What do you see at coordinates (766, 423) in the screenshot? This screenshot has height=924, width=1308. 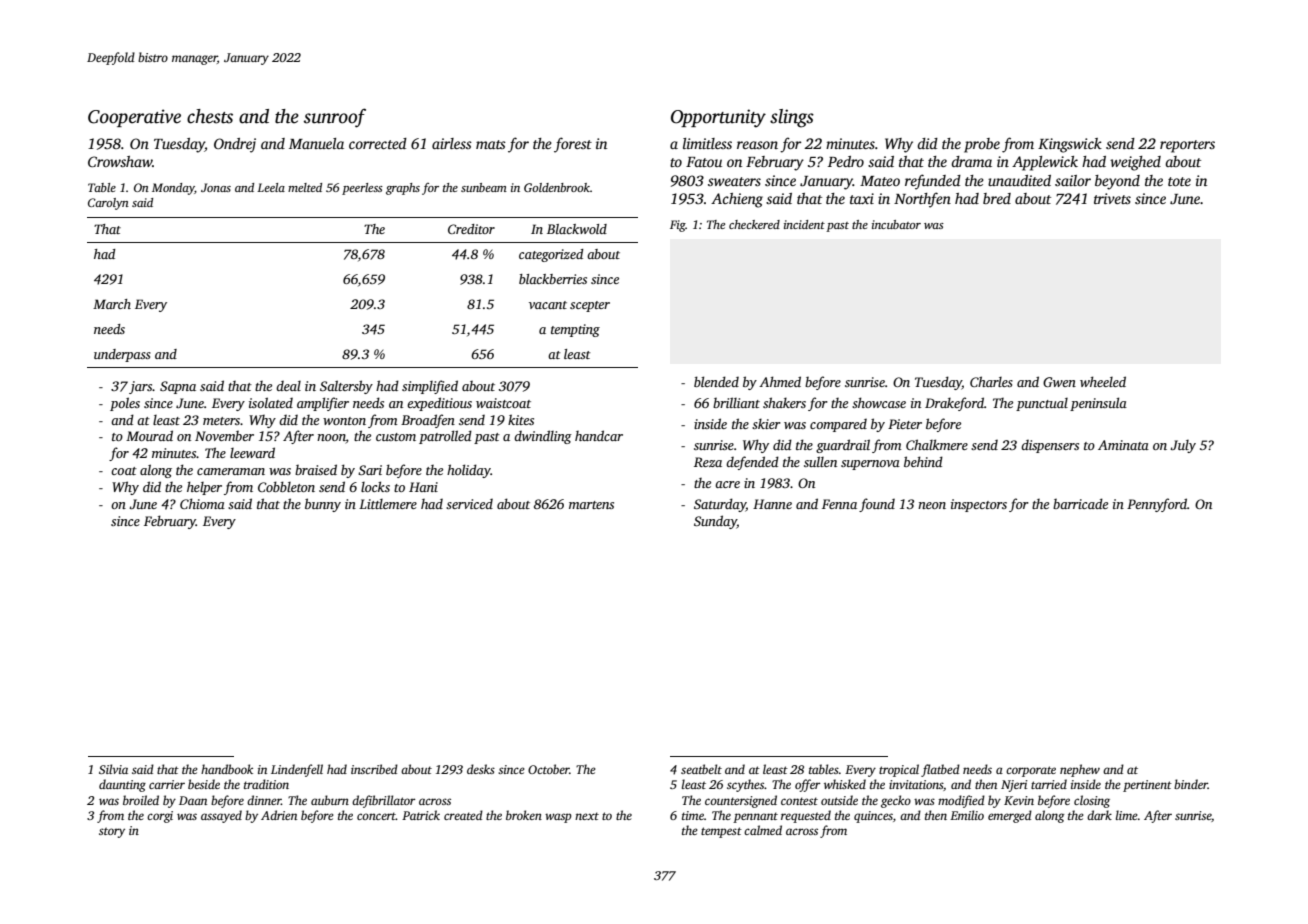 I see `skier` at bounding box center [766, 423].
